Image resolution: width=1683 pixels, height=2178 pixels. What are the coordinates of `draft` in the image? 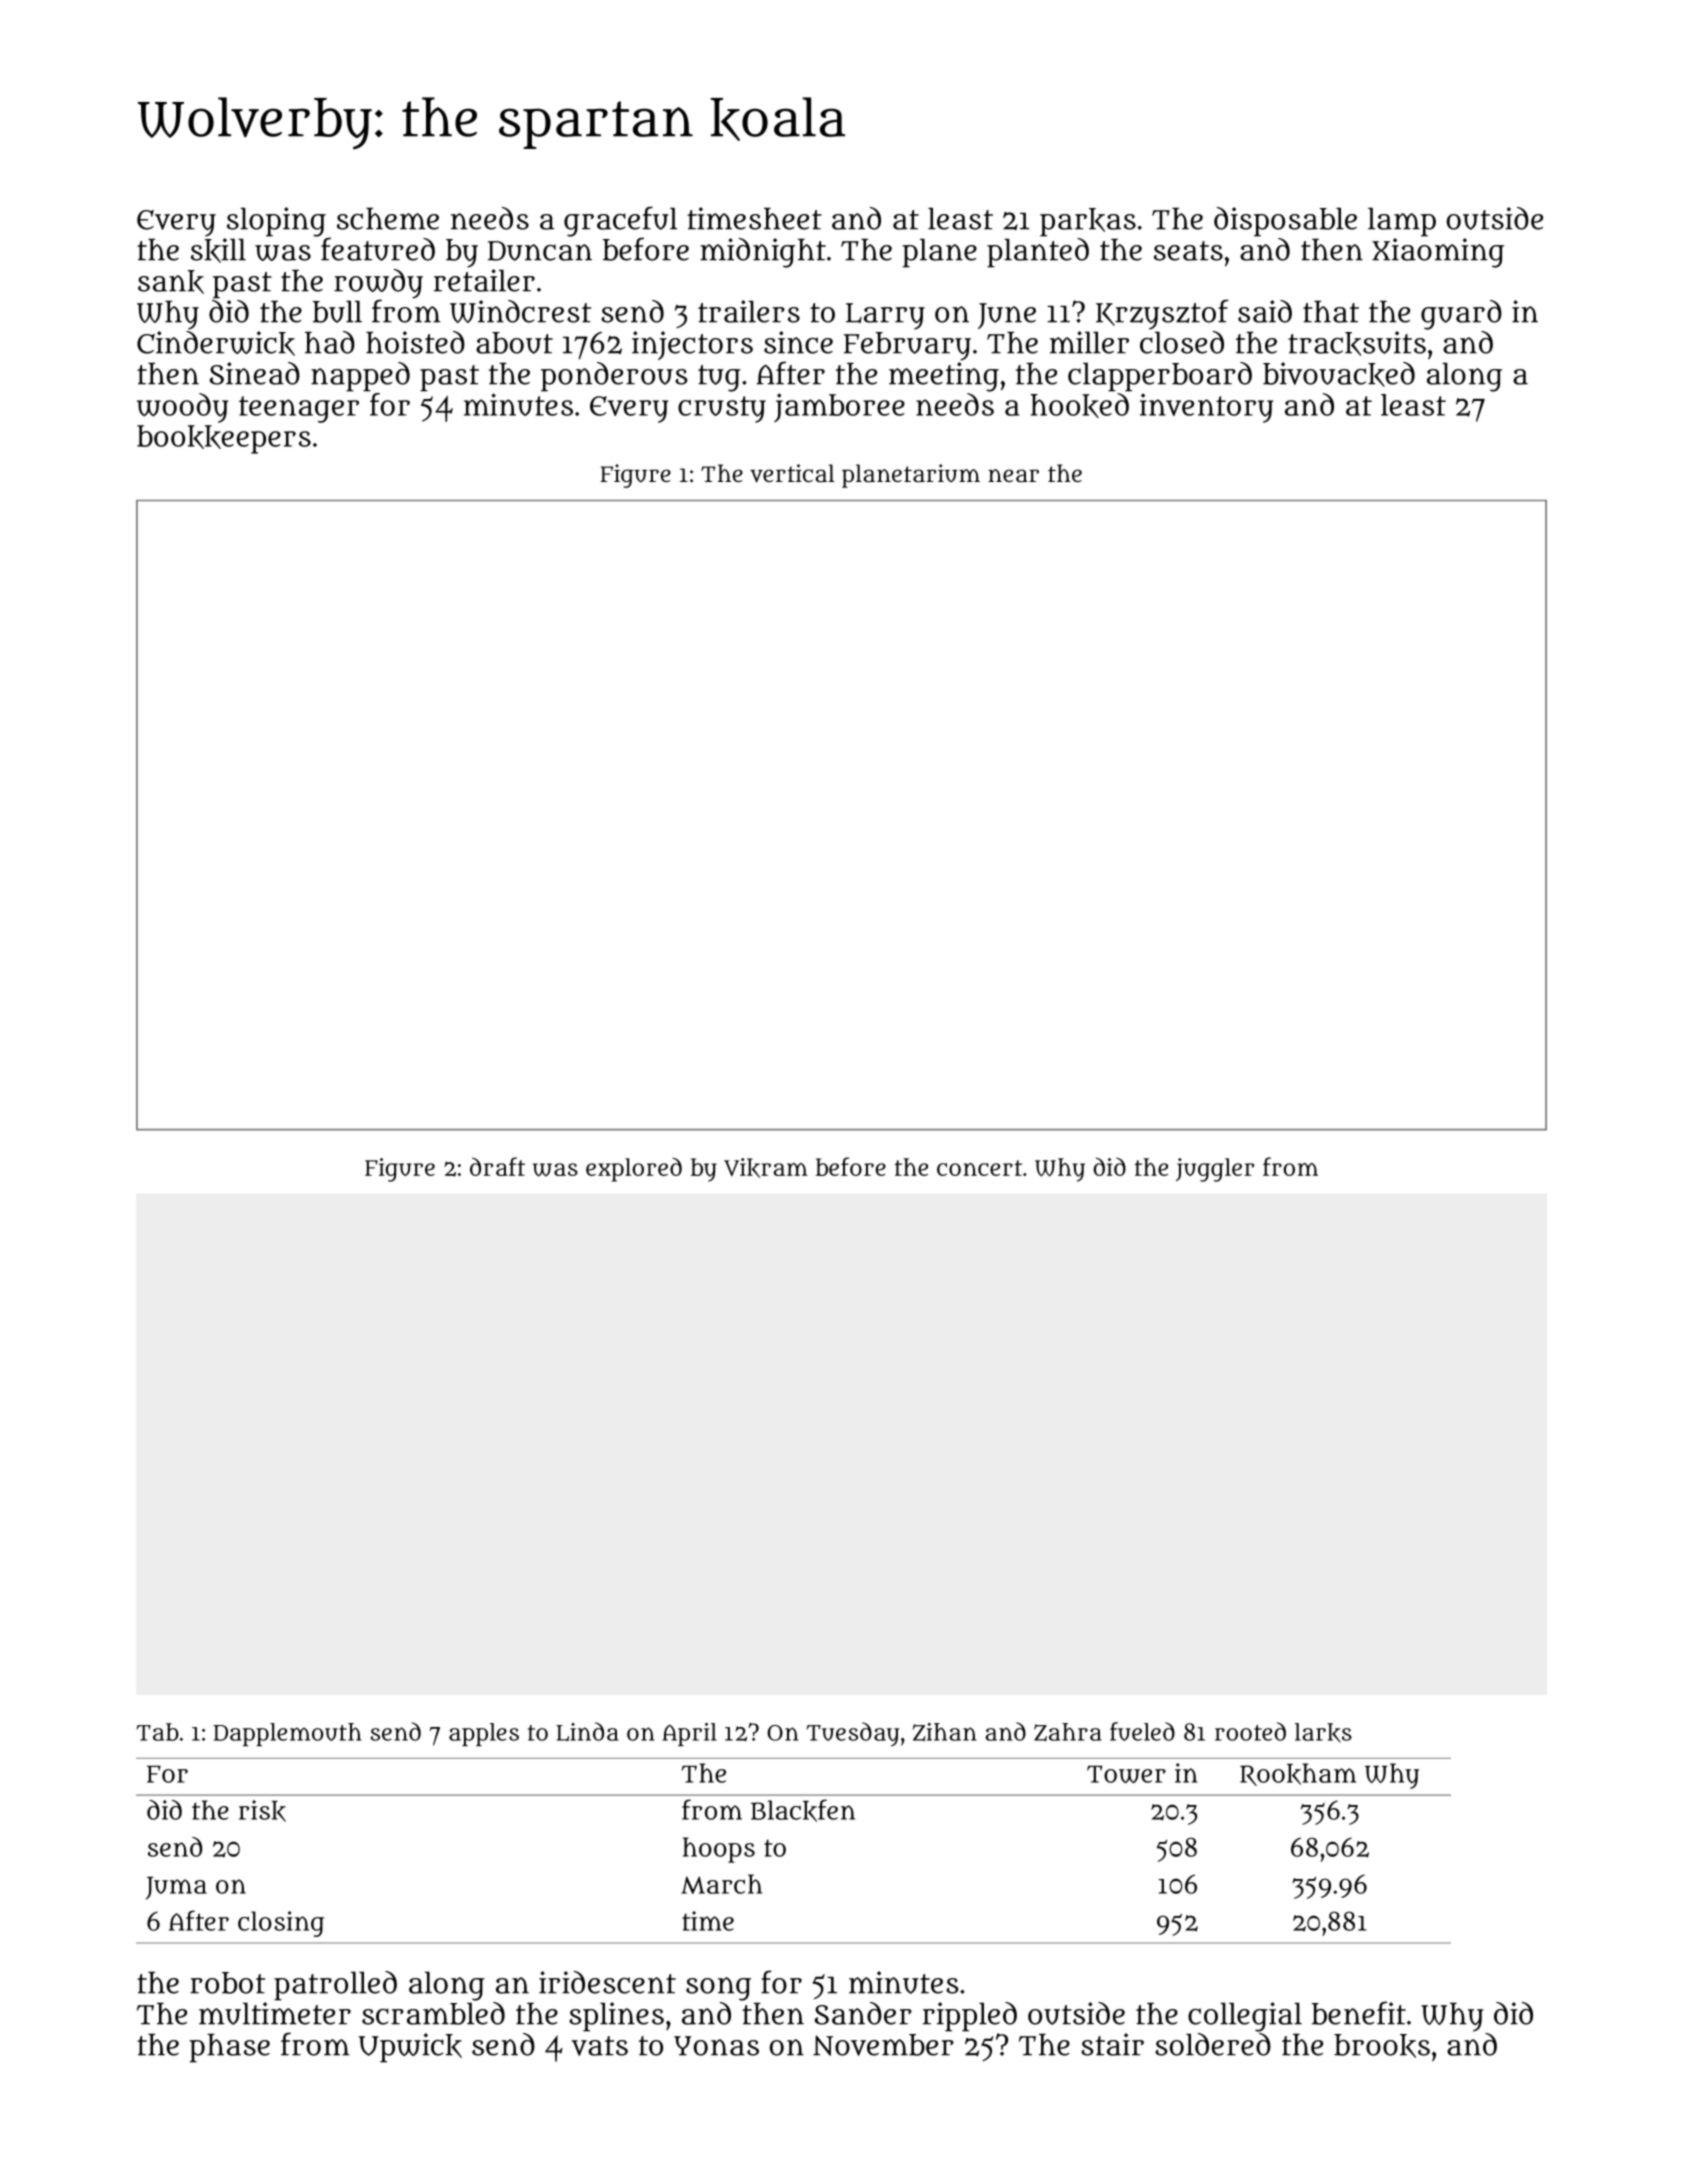 It's located at (497, 1166).
